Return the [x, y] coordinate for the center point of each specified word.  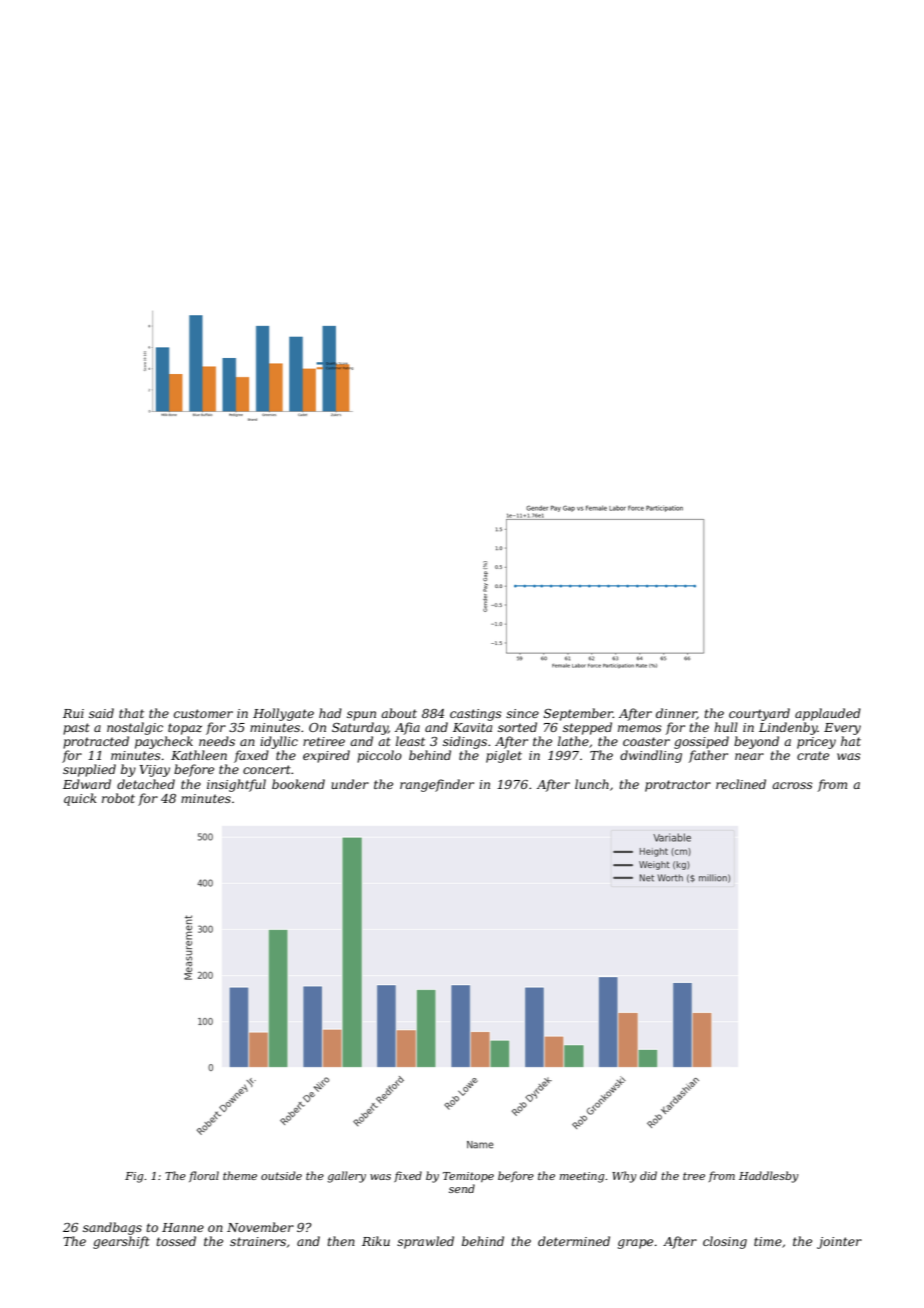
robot [118, 798]
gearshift [121, 1242]
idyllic [279, 742]
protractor [678, 786]
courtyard [759, 714]
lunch [592, 784]
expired [326, 756]
